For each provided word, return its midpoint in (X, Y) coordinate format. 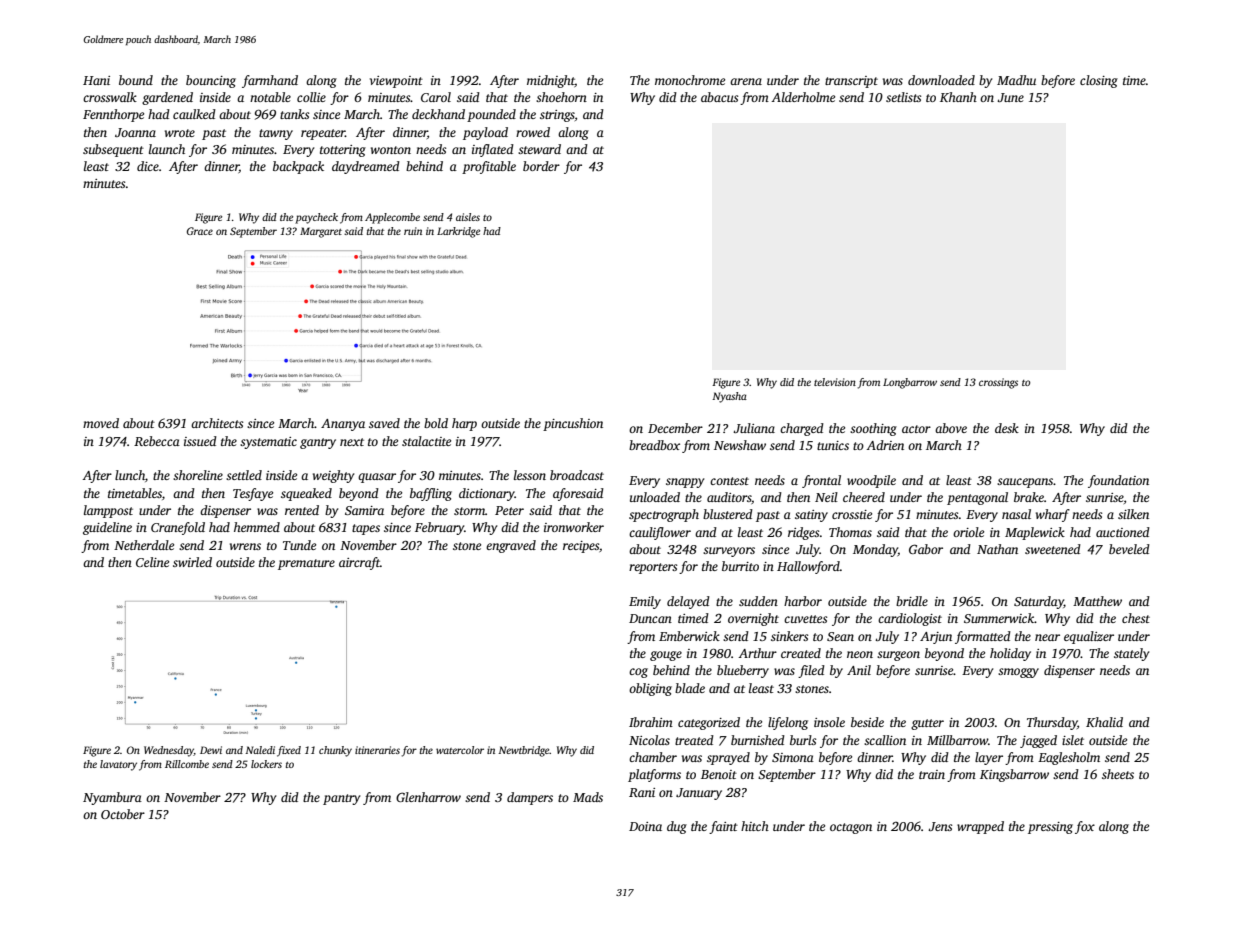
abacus (719, 97)
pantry (341, 799)
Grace (200, 231)
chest (1136, 618)
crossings (998, 383)
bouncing (211, 81)
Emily (645, 602)
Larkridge (458, 232)
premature (306, 564)
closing (1099, 81)
